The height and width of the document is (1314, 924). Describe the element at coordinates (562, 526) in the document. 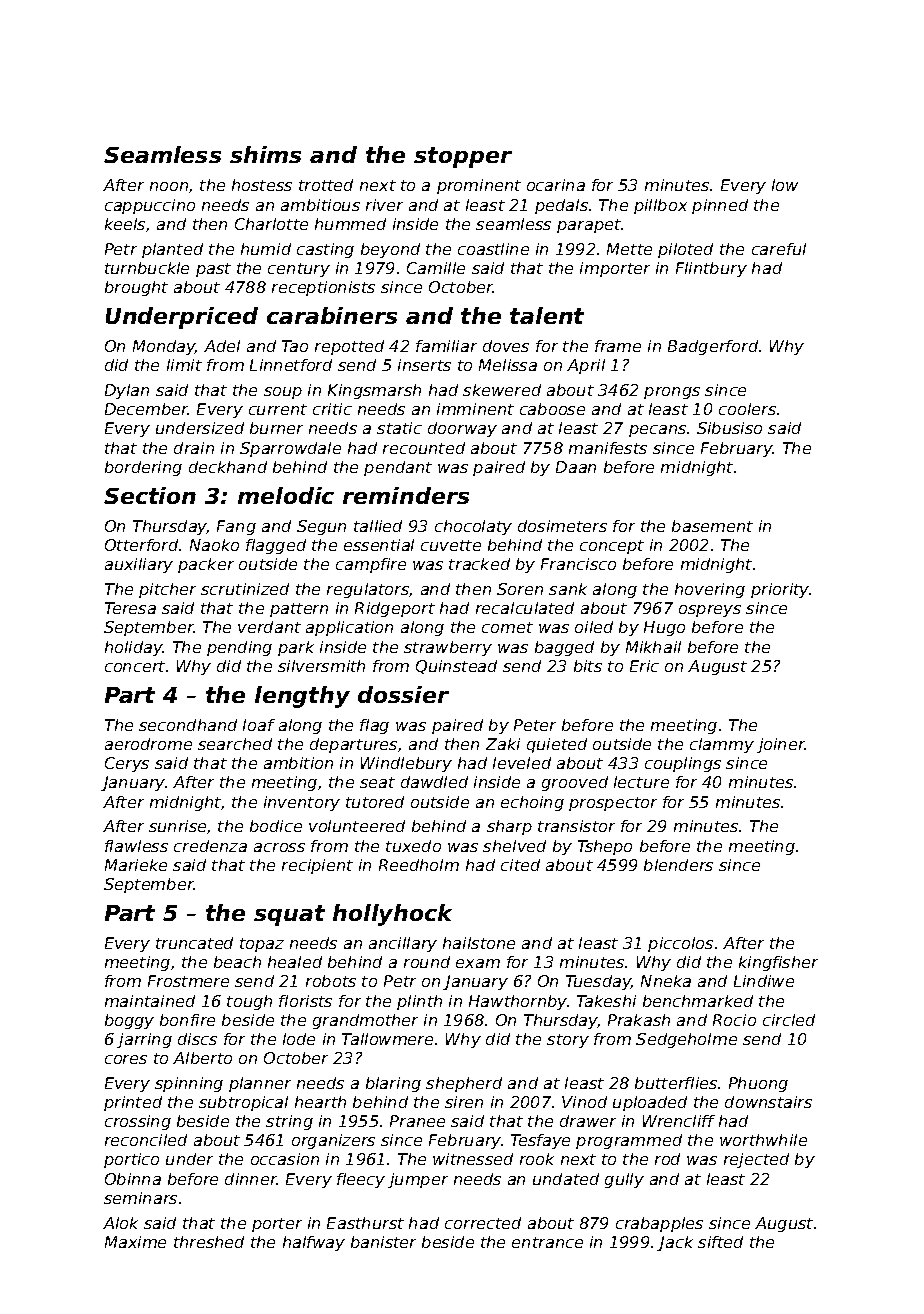

I see `dosimeters` at that location.
